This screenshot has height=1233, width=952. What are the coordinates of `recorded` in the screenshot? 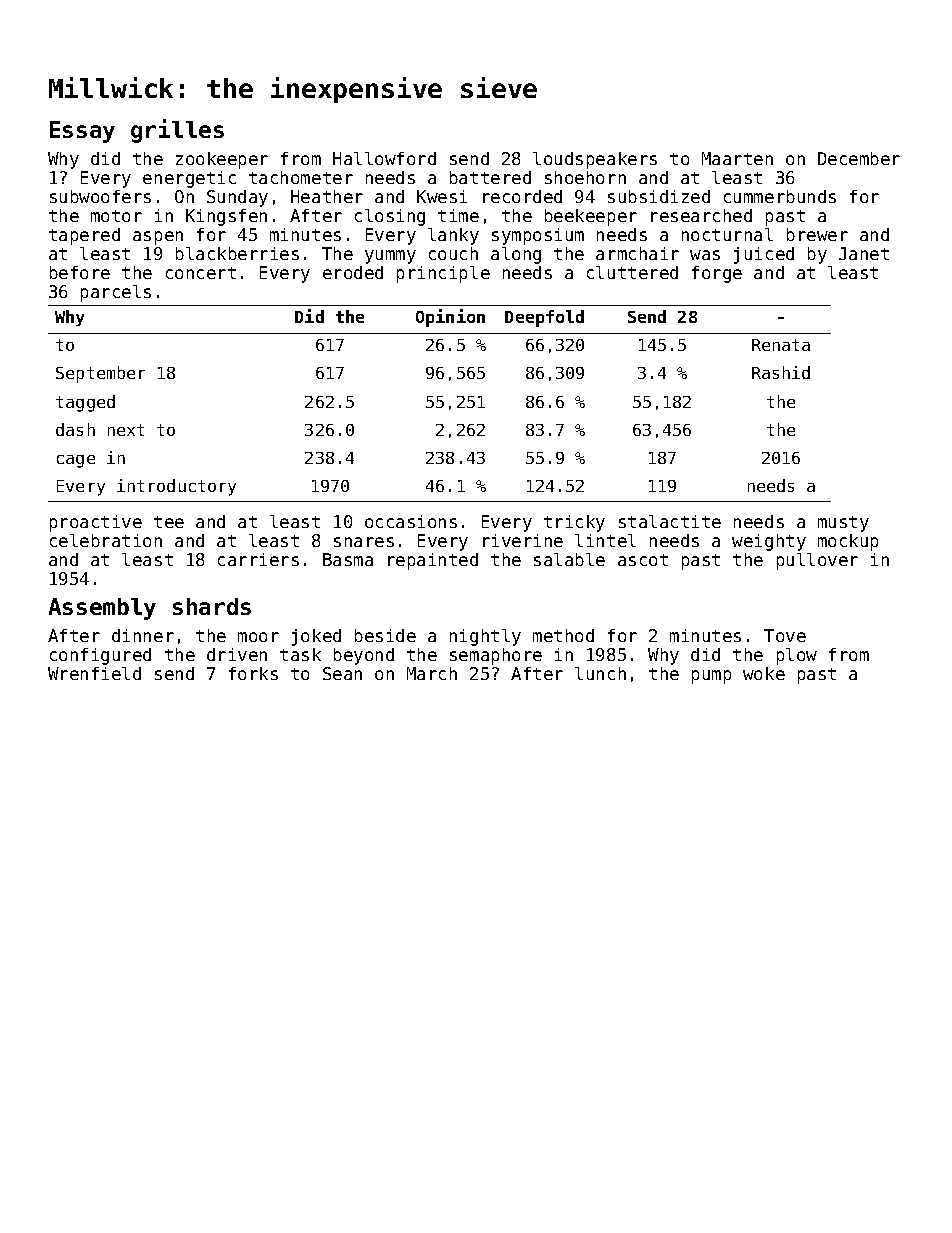 It's located at (522, 196).
